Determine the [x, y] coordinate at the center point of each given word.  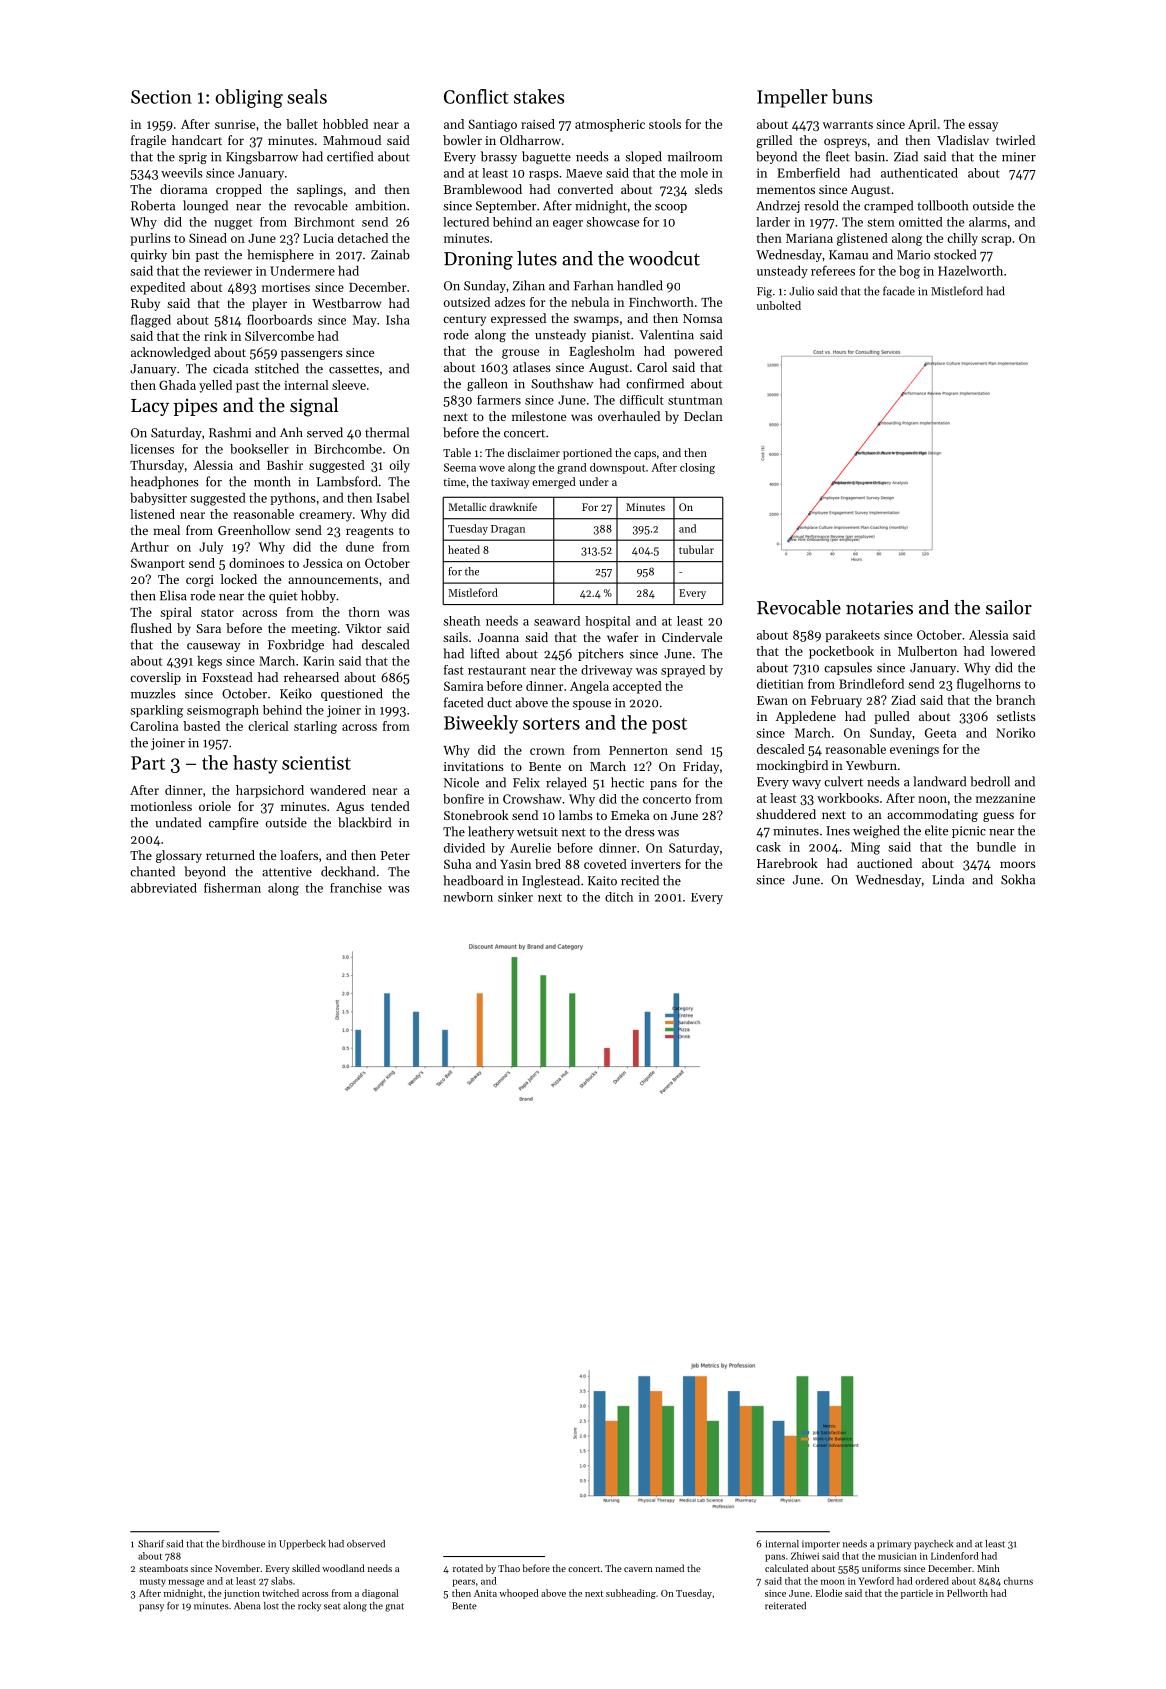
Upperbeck [302, 1545]
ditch [619, 897]
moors [1018, 864]
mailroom [695, 156]
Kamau [848, 255]
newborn [468, 897]
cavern [638, 1569]
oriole [215, 806]
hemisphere [280, 255]
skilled [306, 1568]
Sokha [1018, 879]
